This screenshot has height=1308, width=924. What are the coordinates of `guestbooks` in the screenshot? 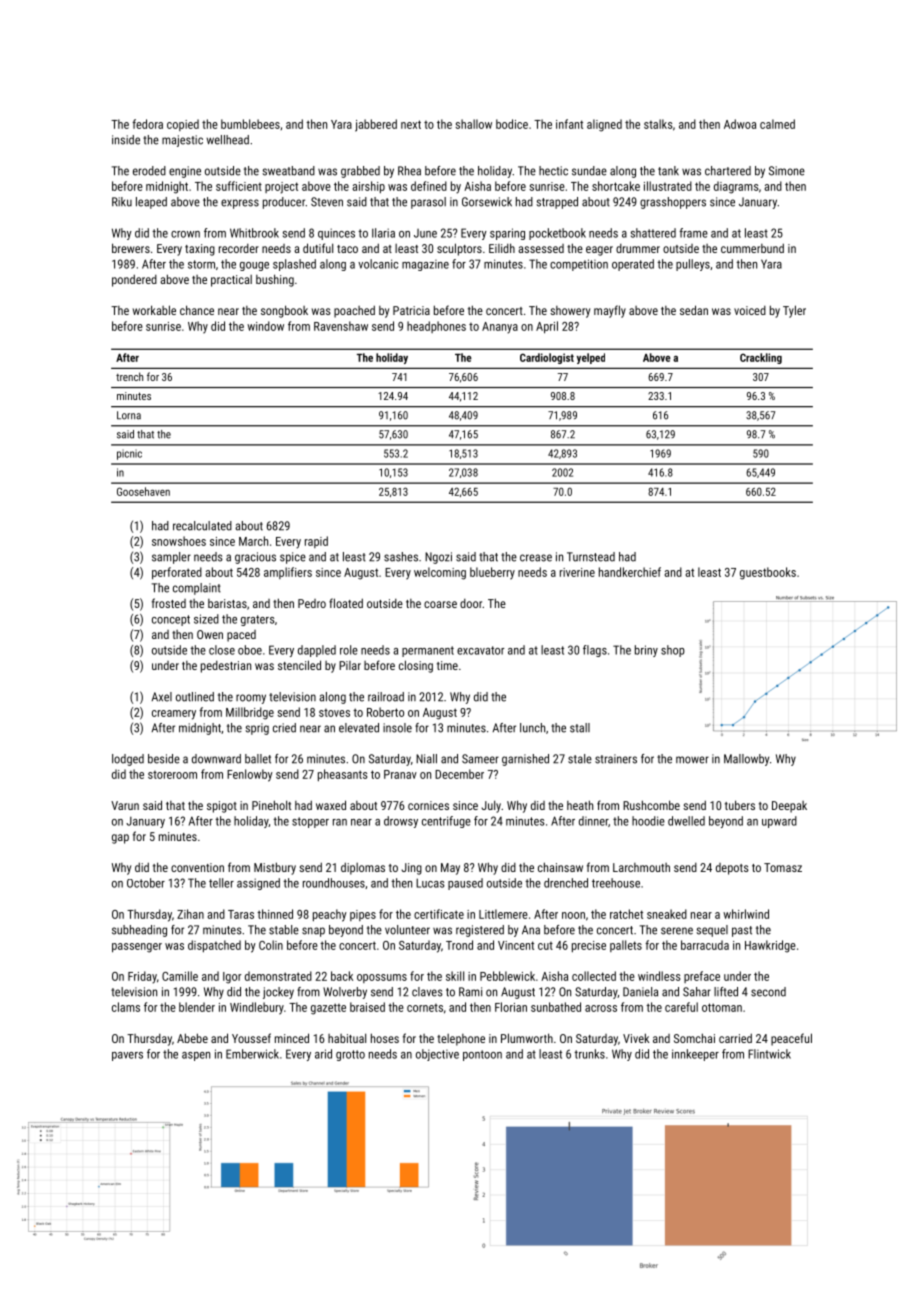 It's located at (768, 573).
